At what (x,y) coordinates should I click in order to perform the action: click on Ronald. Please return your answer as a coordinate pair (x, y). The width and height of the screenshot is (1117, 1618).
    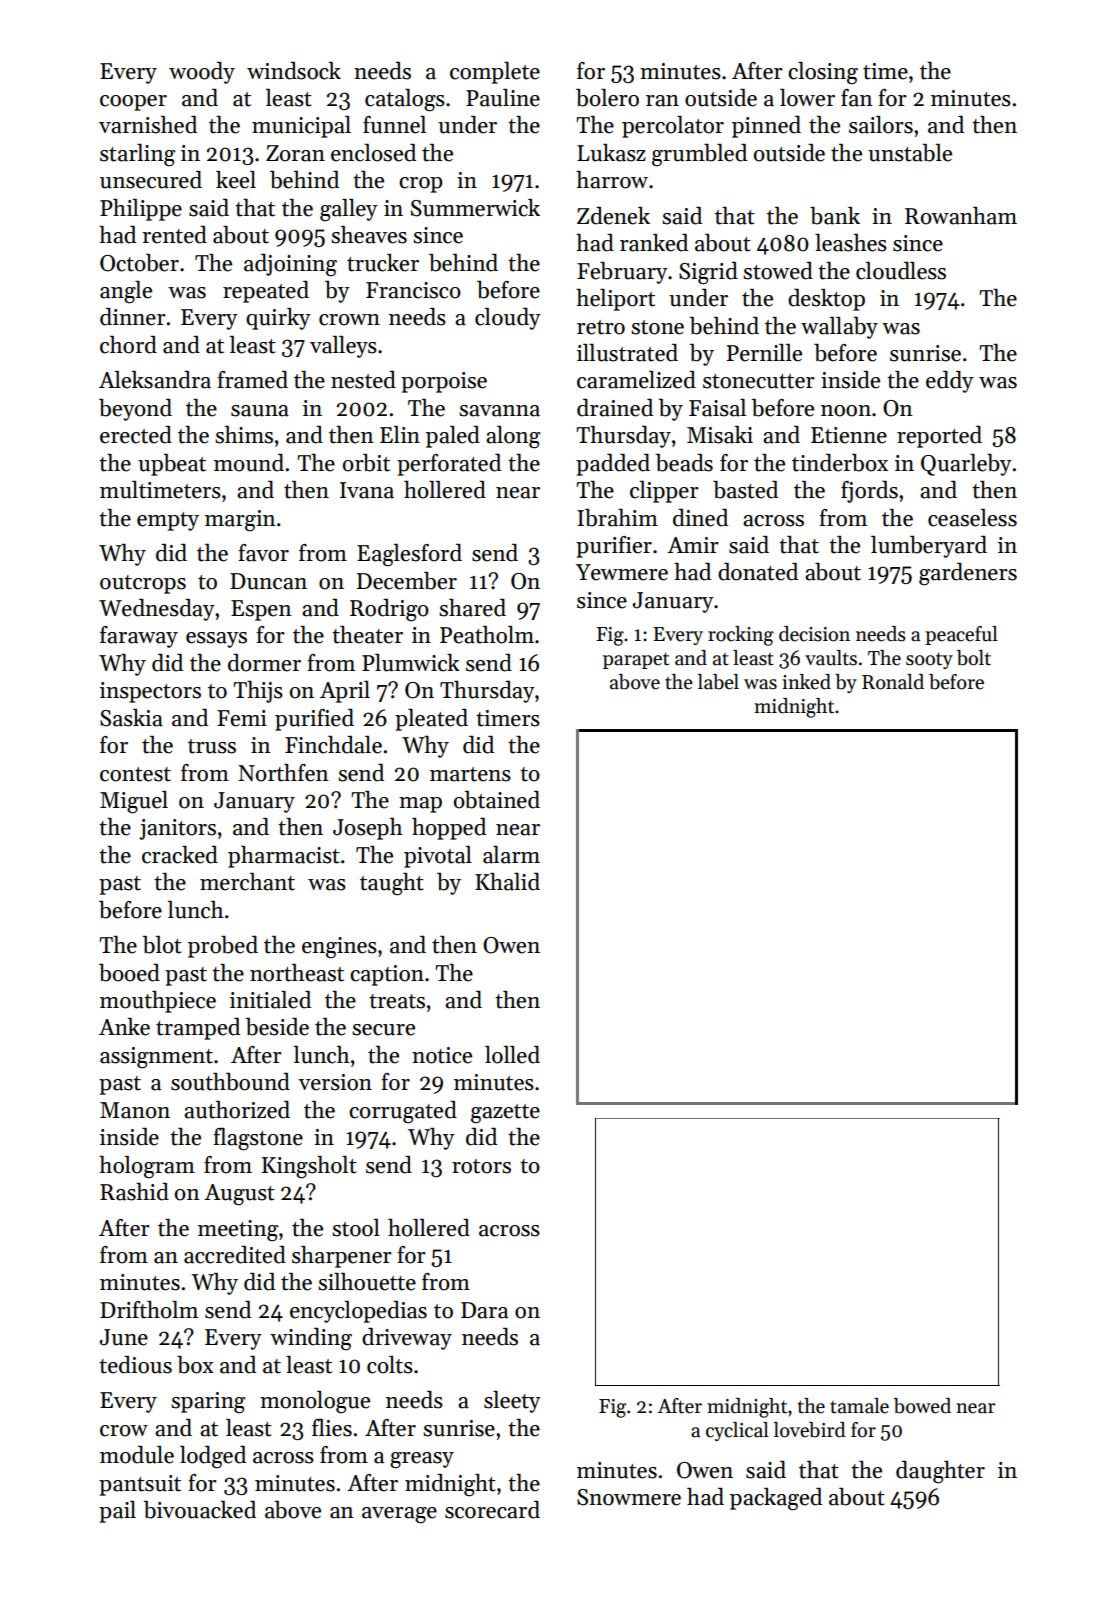
    Looking at the image, I should click on (893, 682).
